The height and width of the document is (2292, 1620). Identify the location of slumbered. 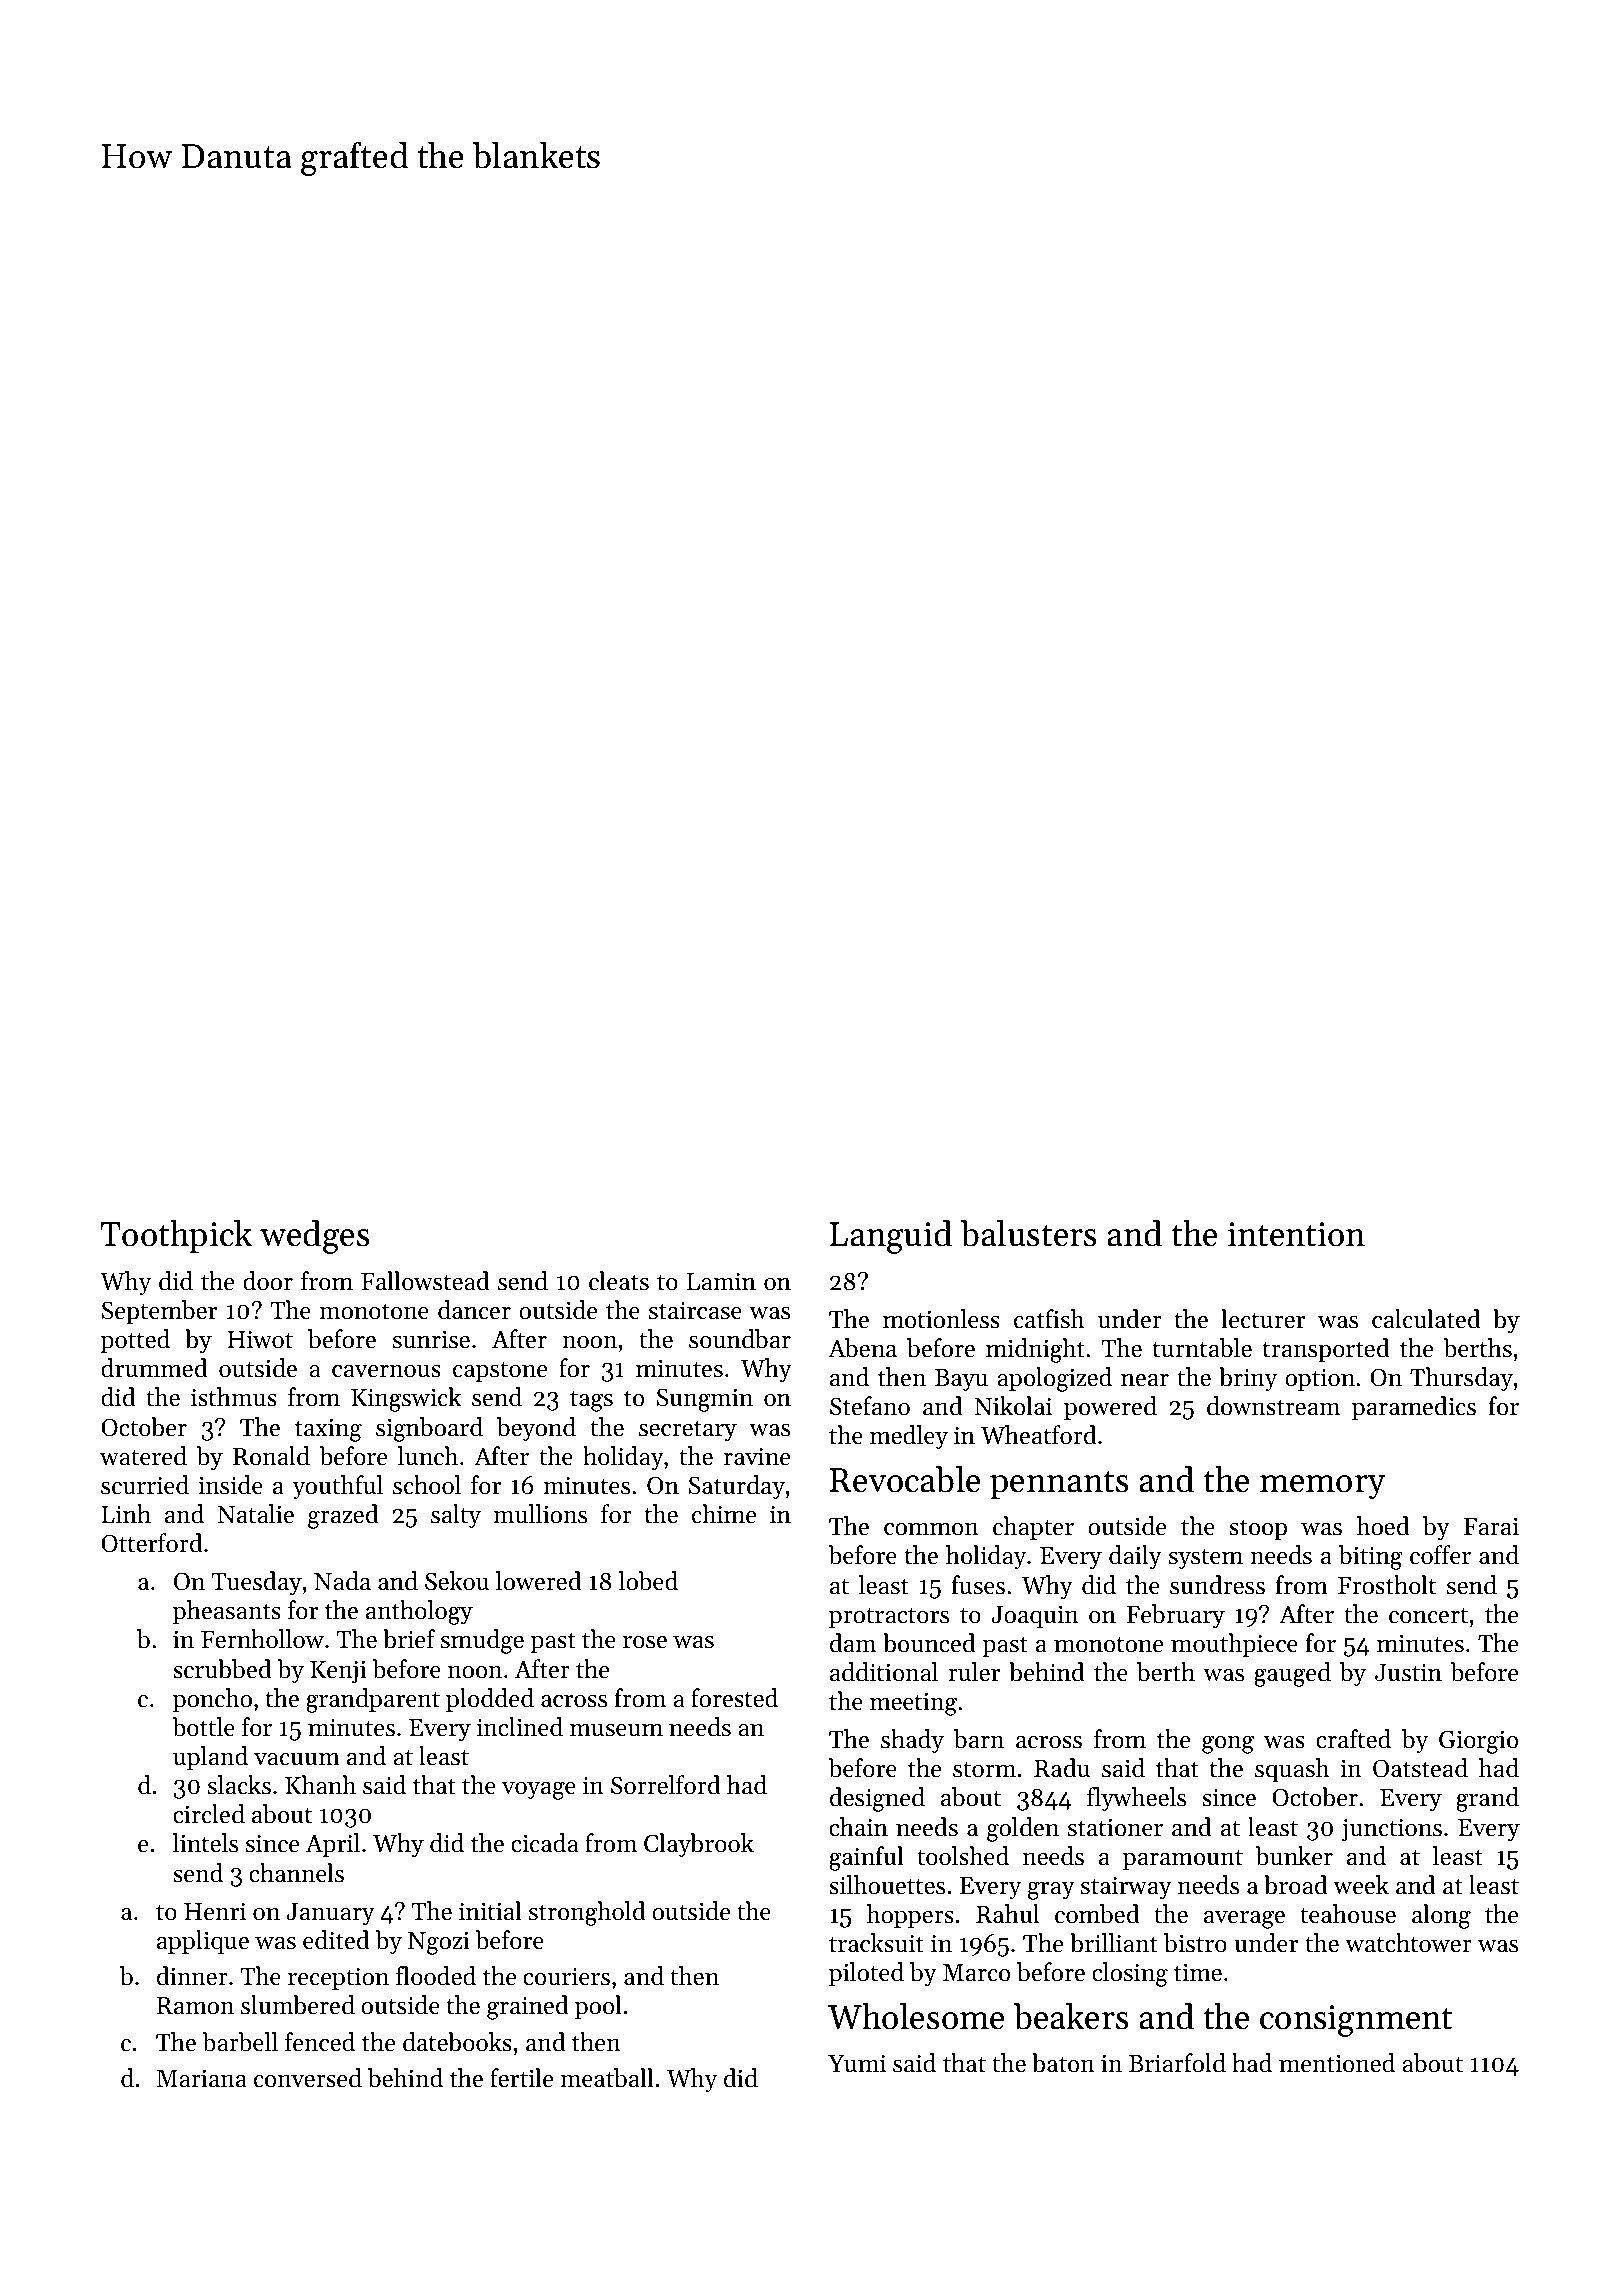
(298, 2005).
